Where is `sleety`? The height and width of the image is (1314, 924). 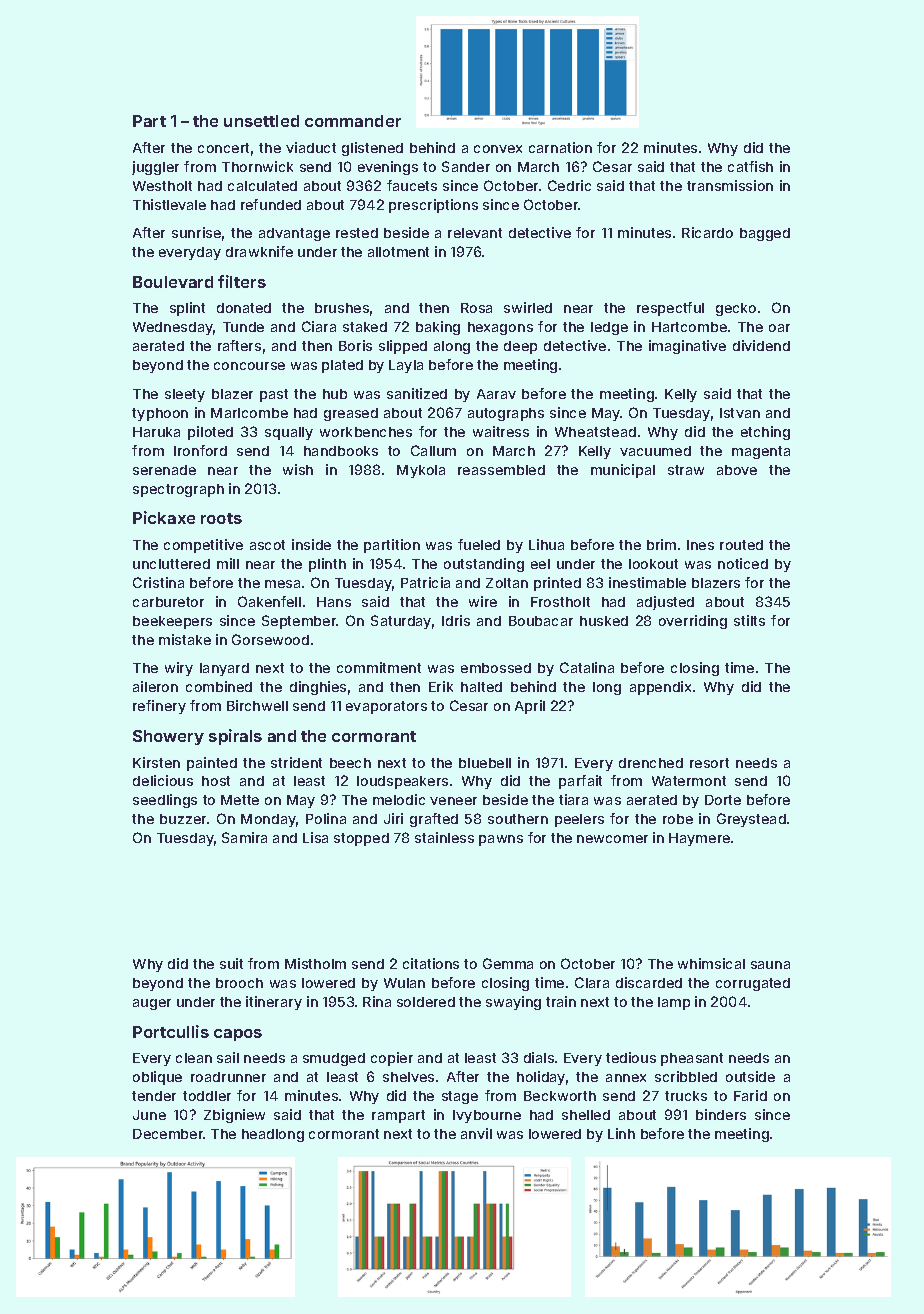 sleety is located at coordinates (185, 395).
